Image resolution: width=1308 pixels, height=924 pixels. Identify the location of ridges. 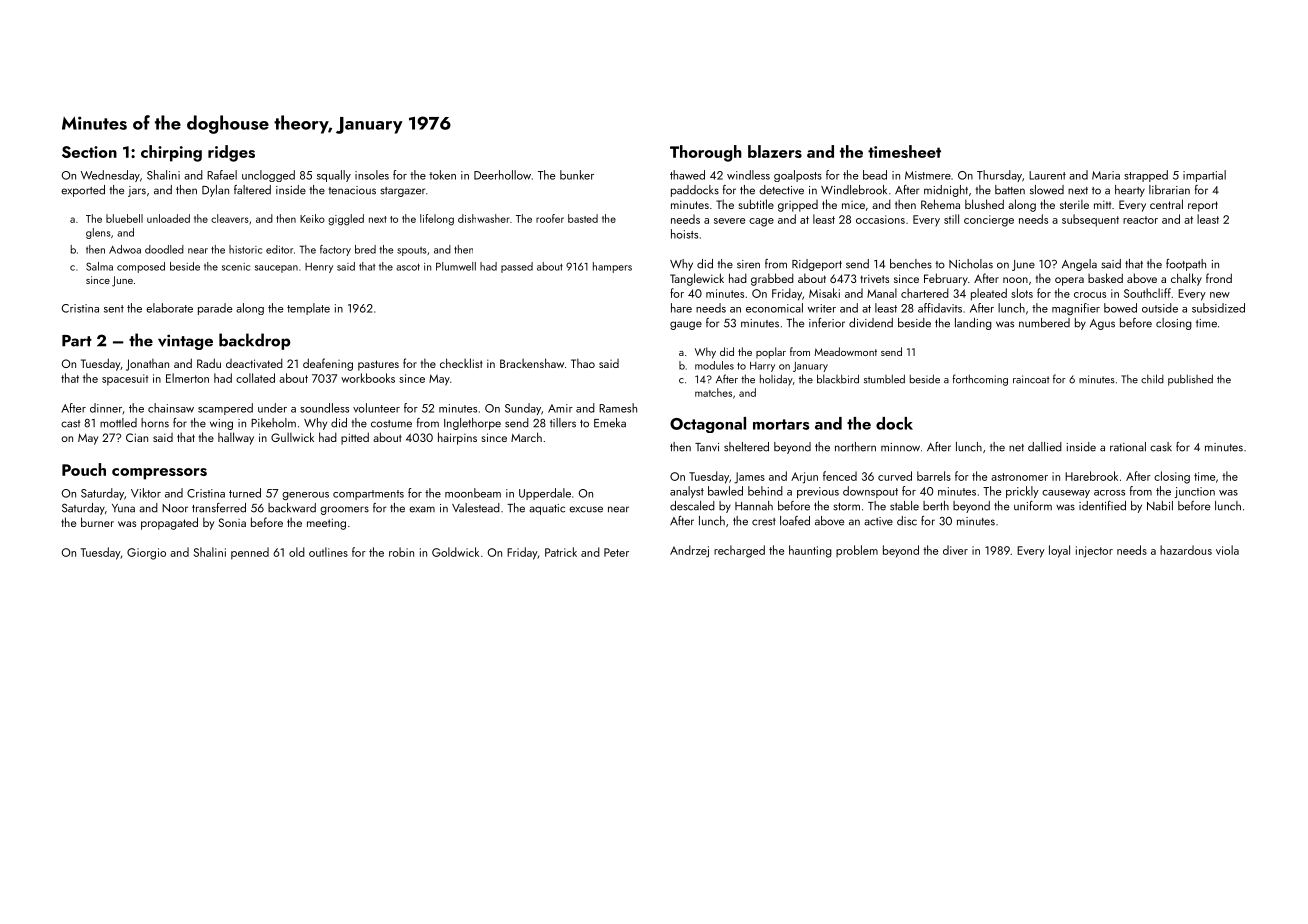
(231, 153).
